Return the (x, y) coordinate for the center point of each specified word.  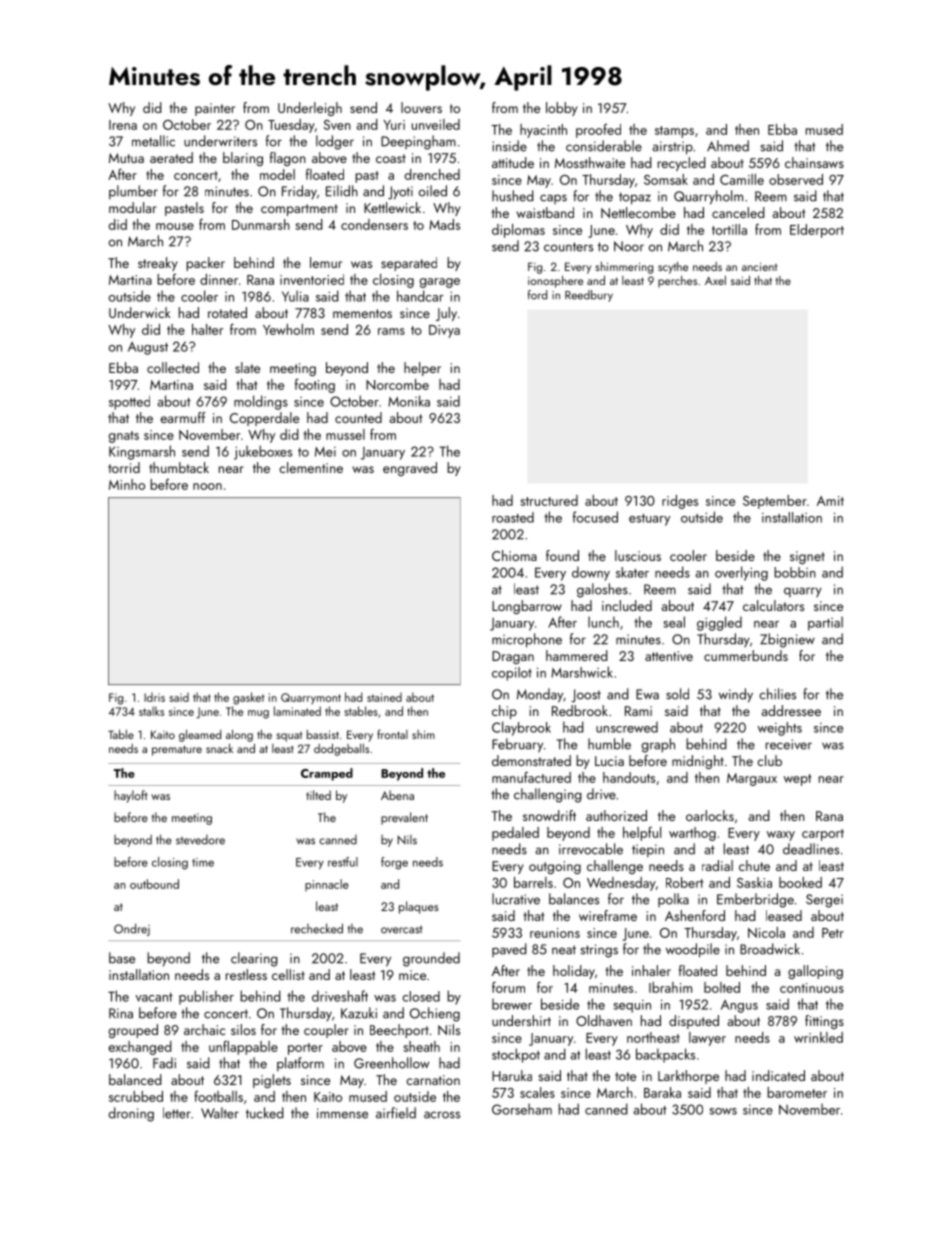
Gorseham (522, 1109)
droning (131, 1114)
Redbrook (580, 710)
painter (215, 109)
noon (207, 486)
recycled (682, 164)
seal (674, 622)
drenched (432, 174)
